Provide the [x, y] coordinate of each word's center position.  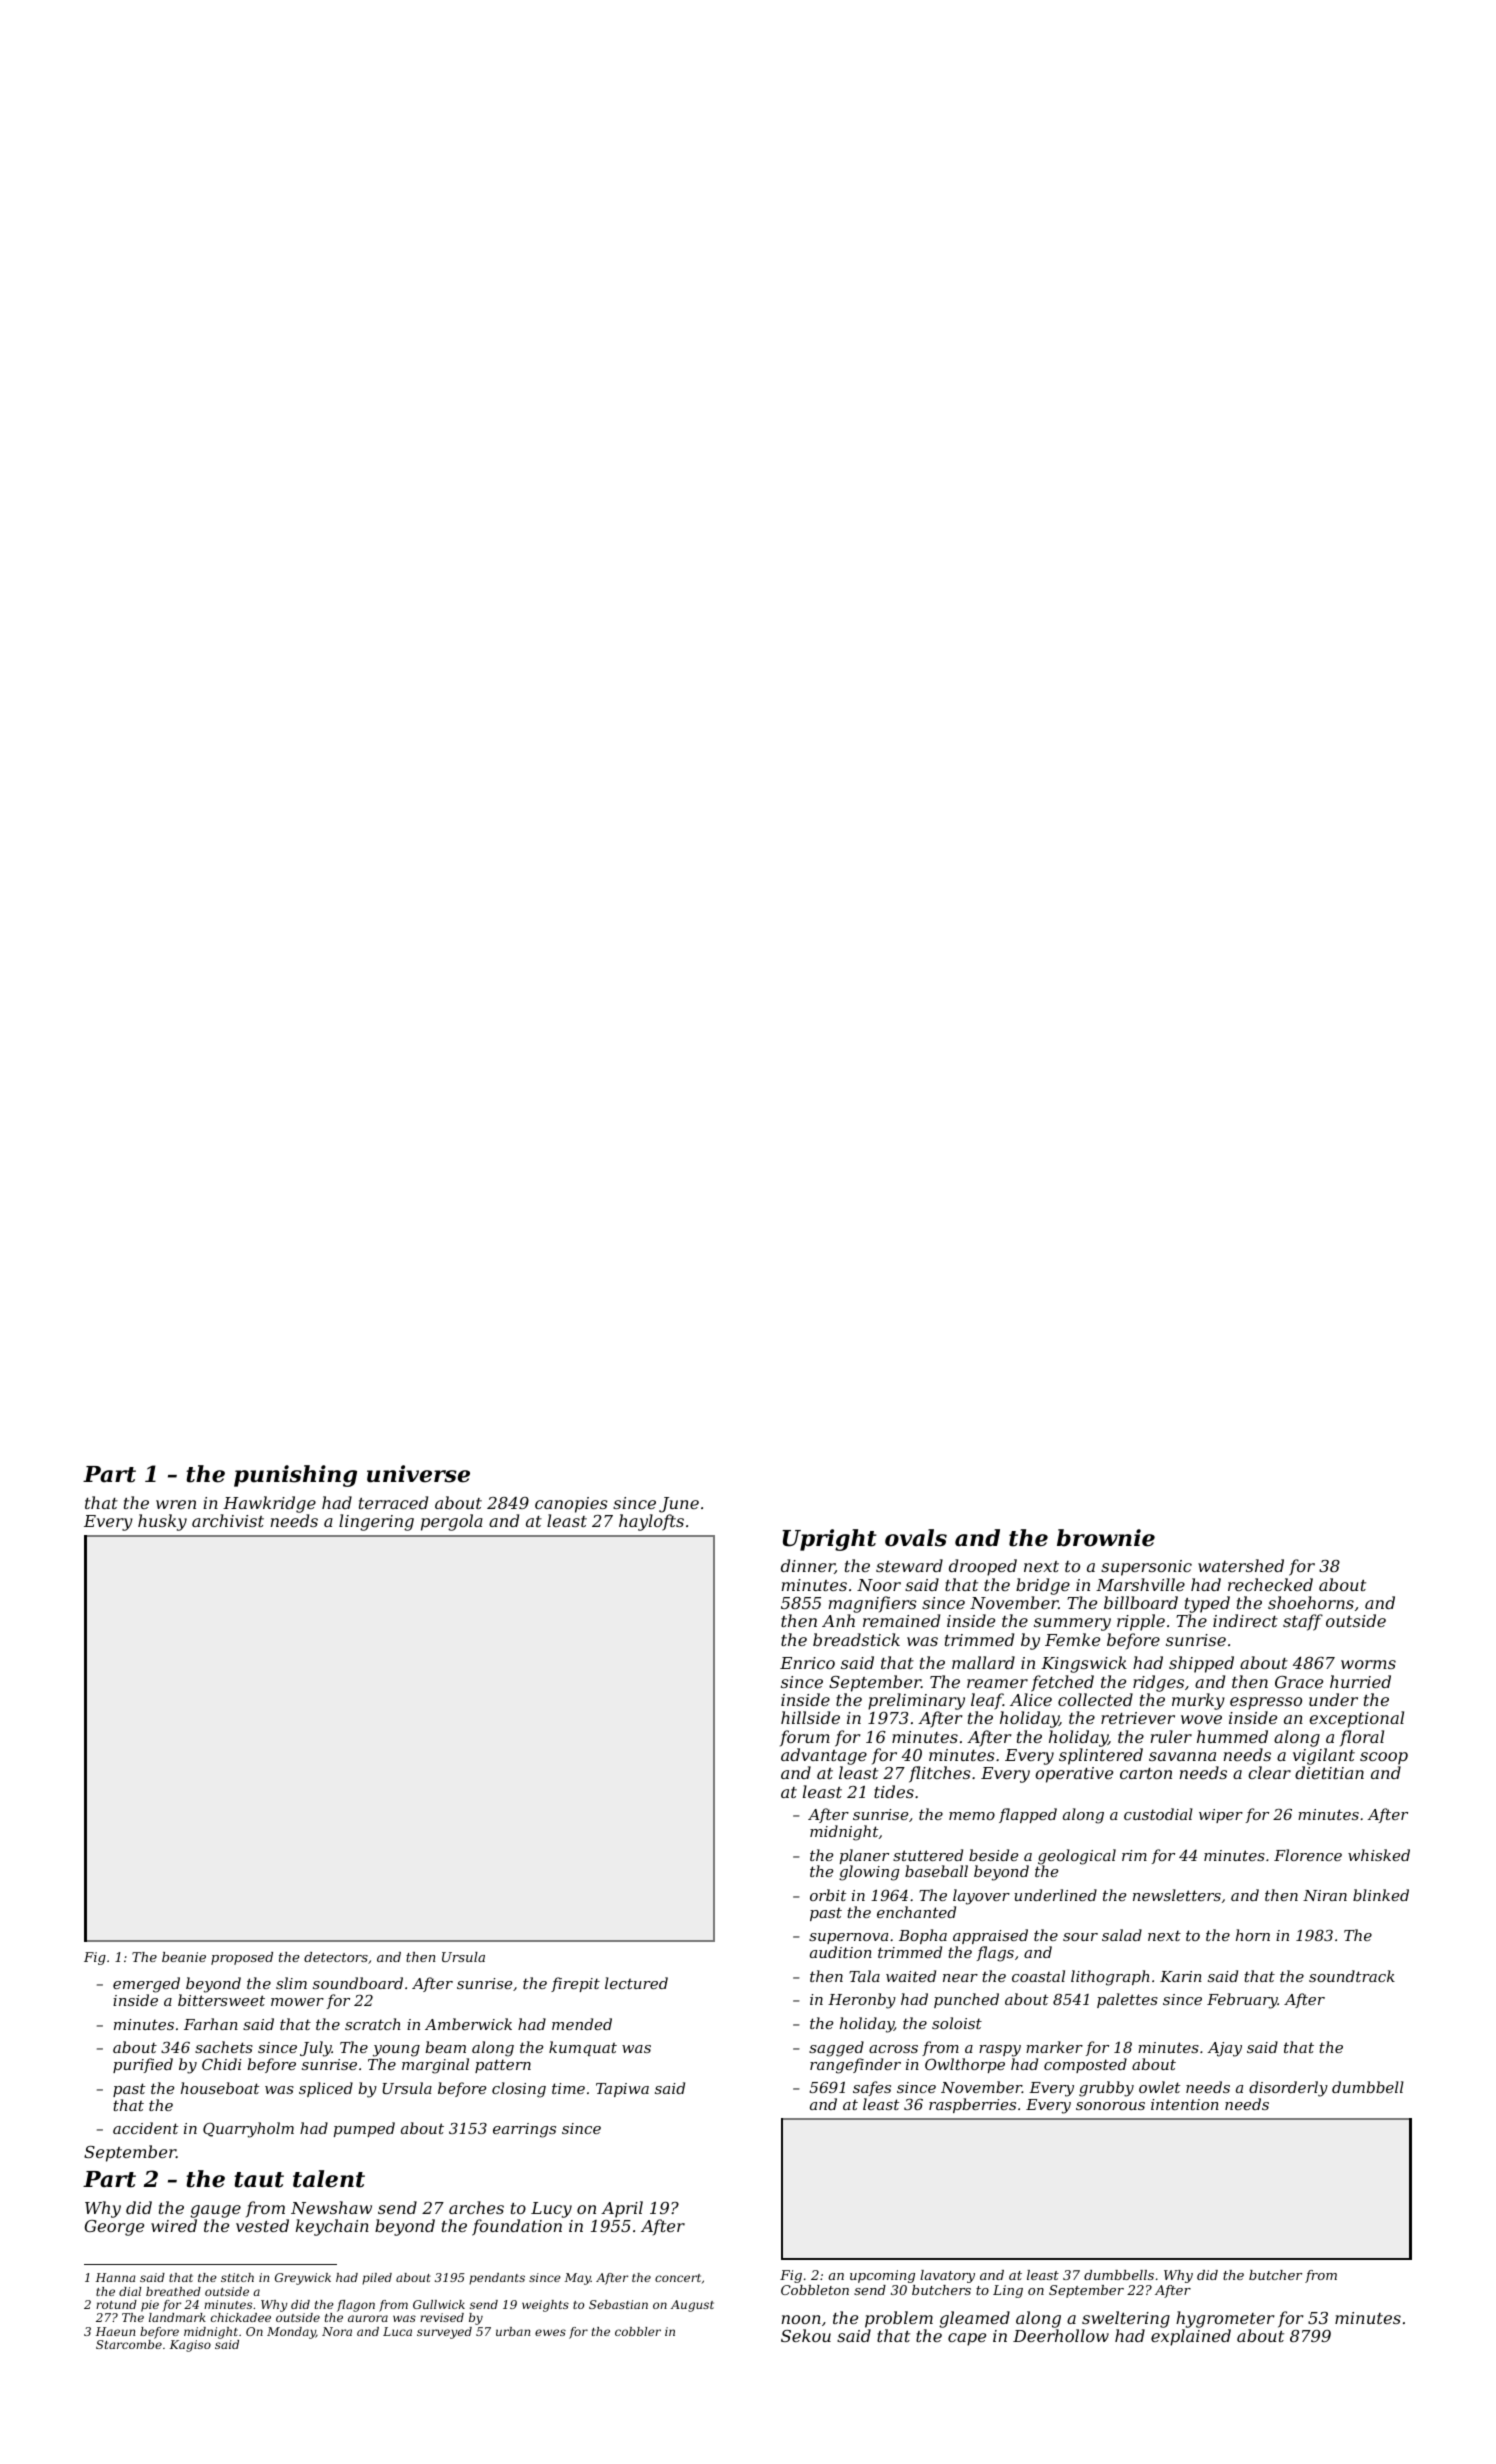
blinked [1381, 1895]
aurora [368, 2318]
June [679, 1505]
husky [162, 1522]
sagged [836, 2049]
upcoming [882, 2276]
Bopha [923, 1936]
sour [1080, 1937]
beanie [184, 1957]
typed [1207, 1604]
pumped [364, 2129]
